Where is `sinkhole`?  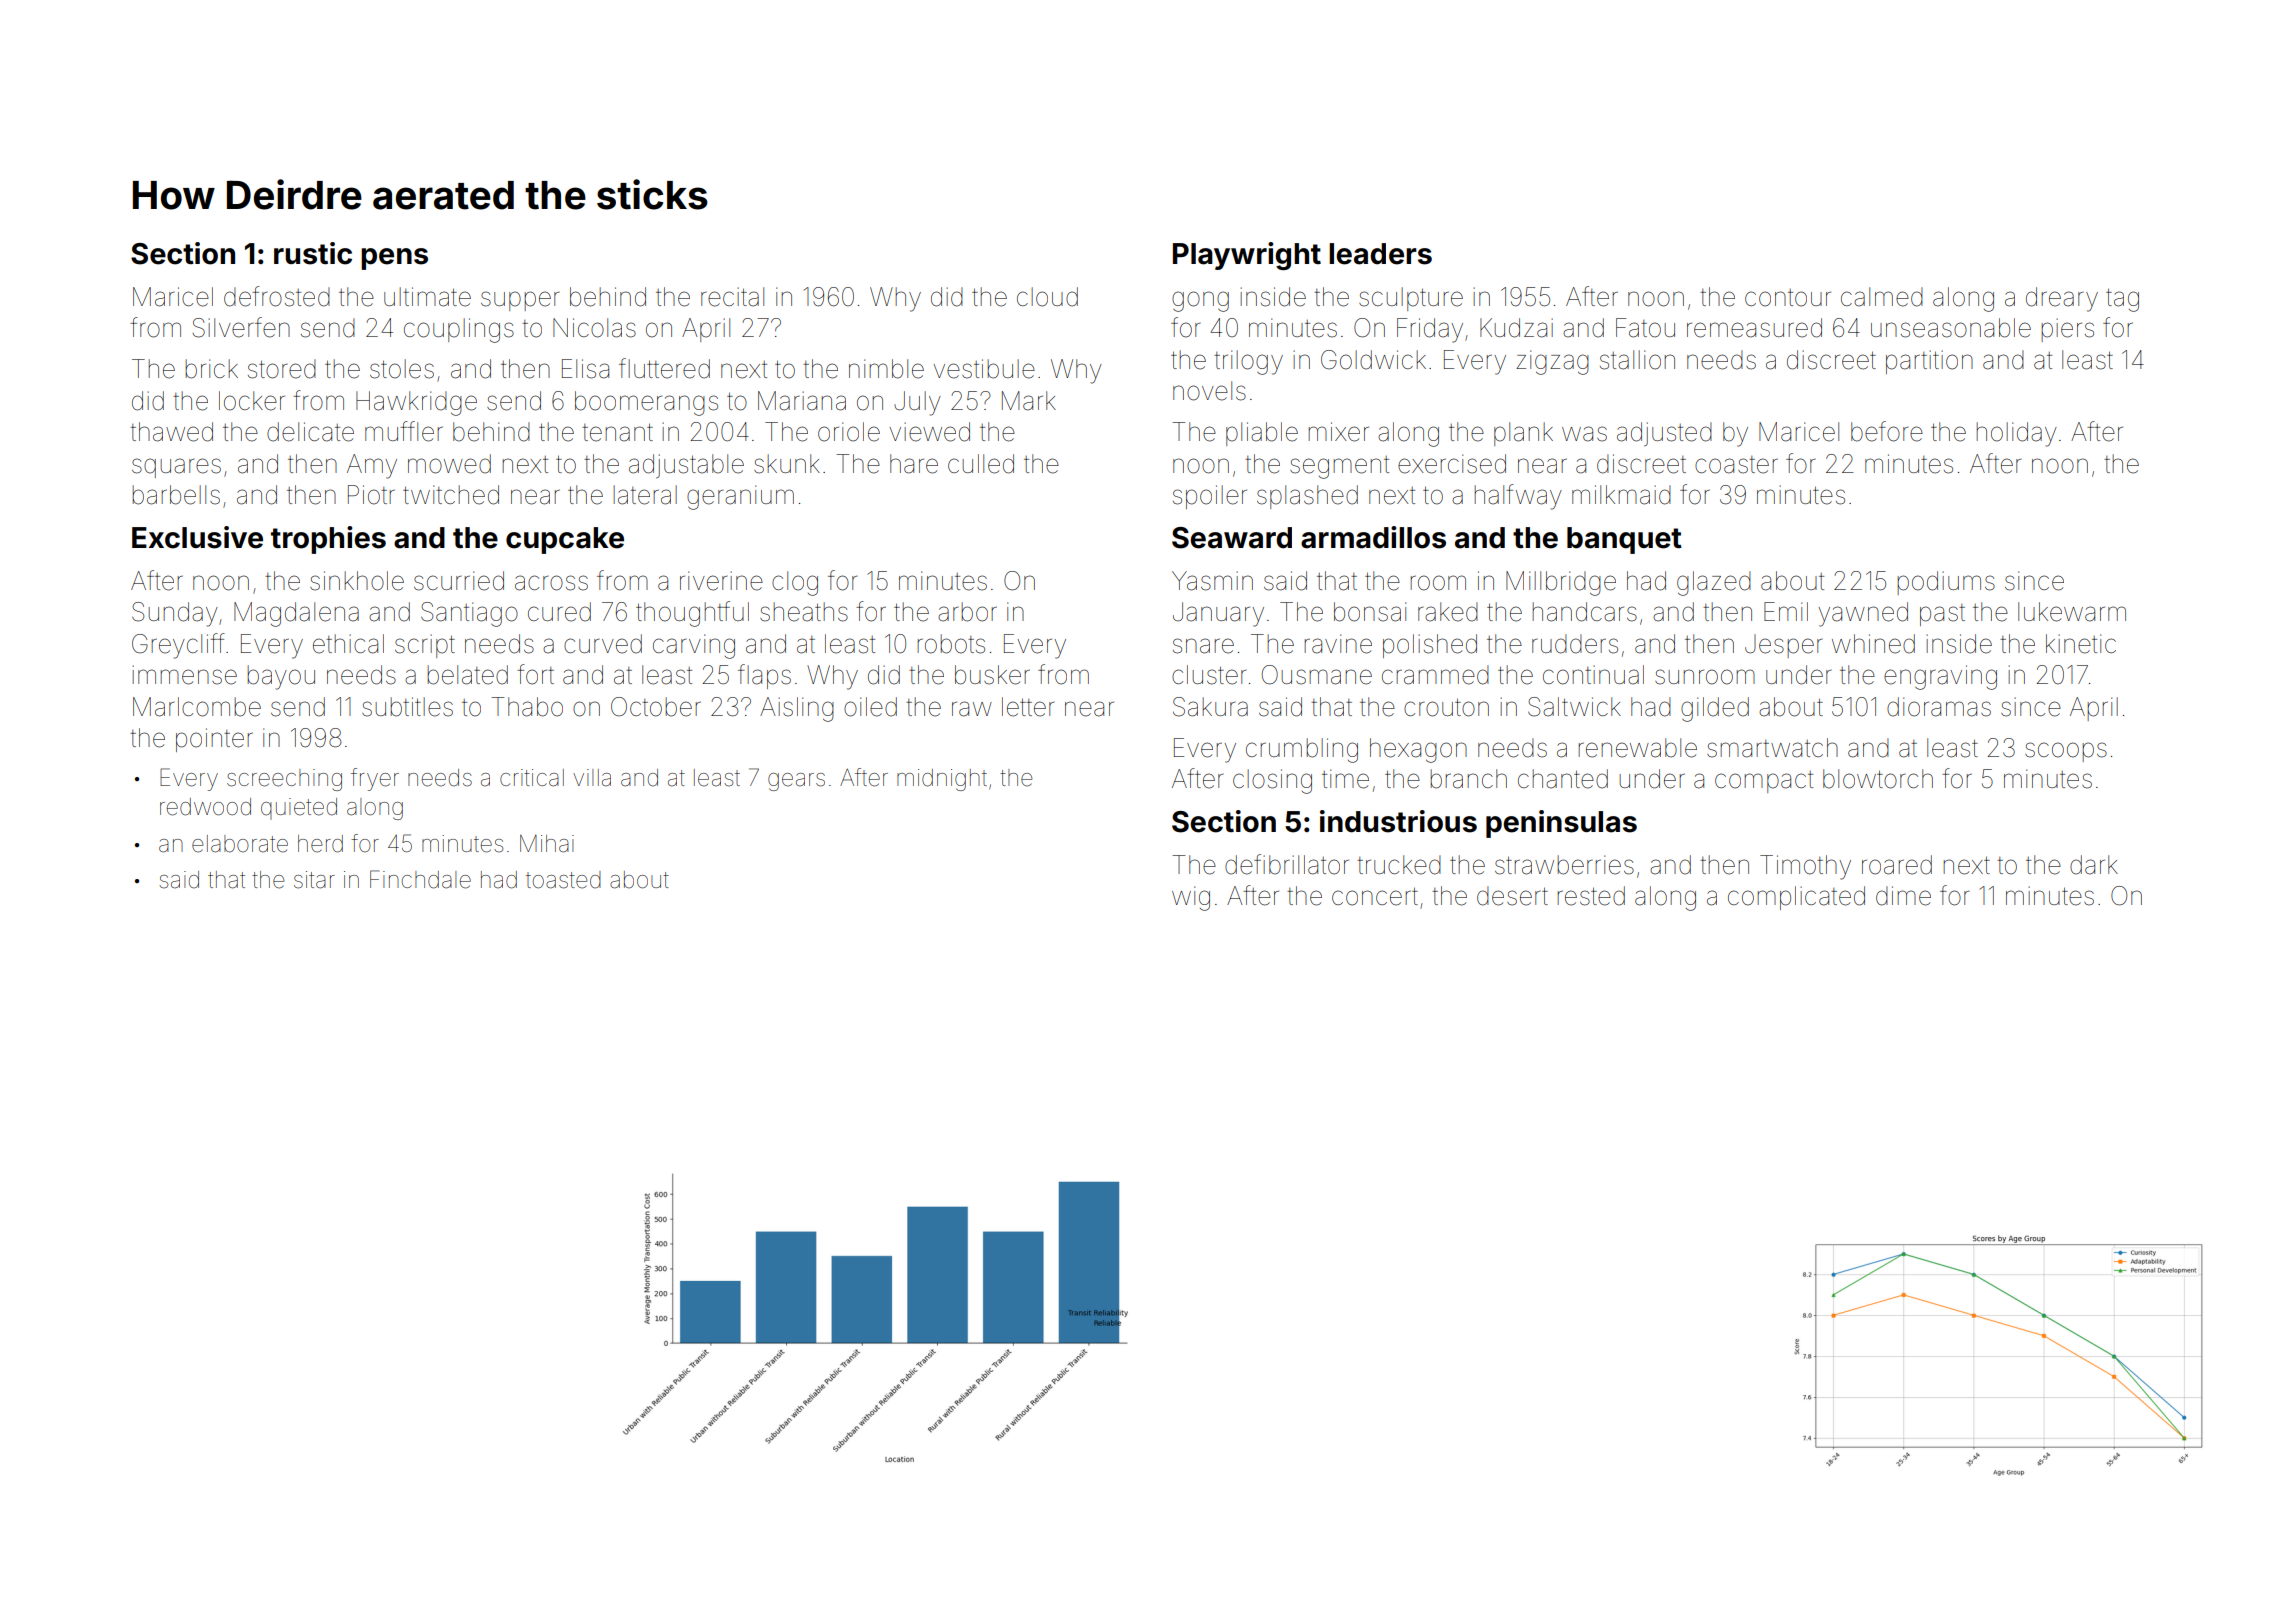
sinkhole is located at coordinates (357, 581).
